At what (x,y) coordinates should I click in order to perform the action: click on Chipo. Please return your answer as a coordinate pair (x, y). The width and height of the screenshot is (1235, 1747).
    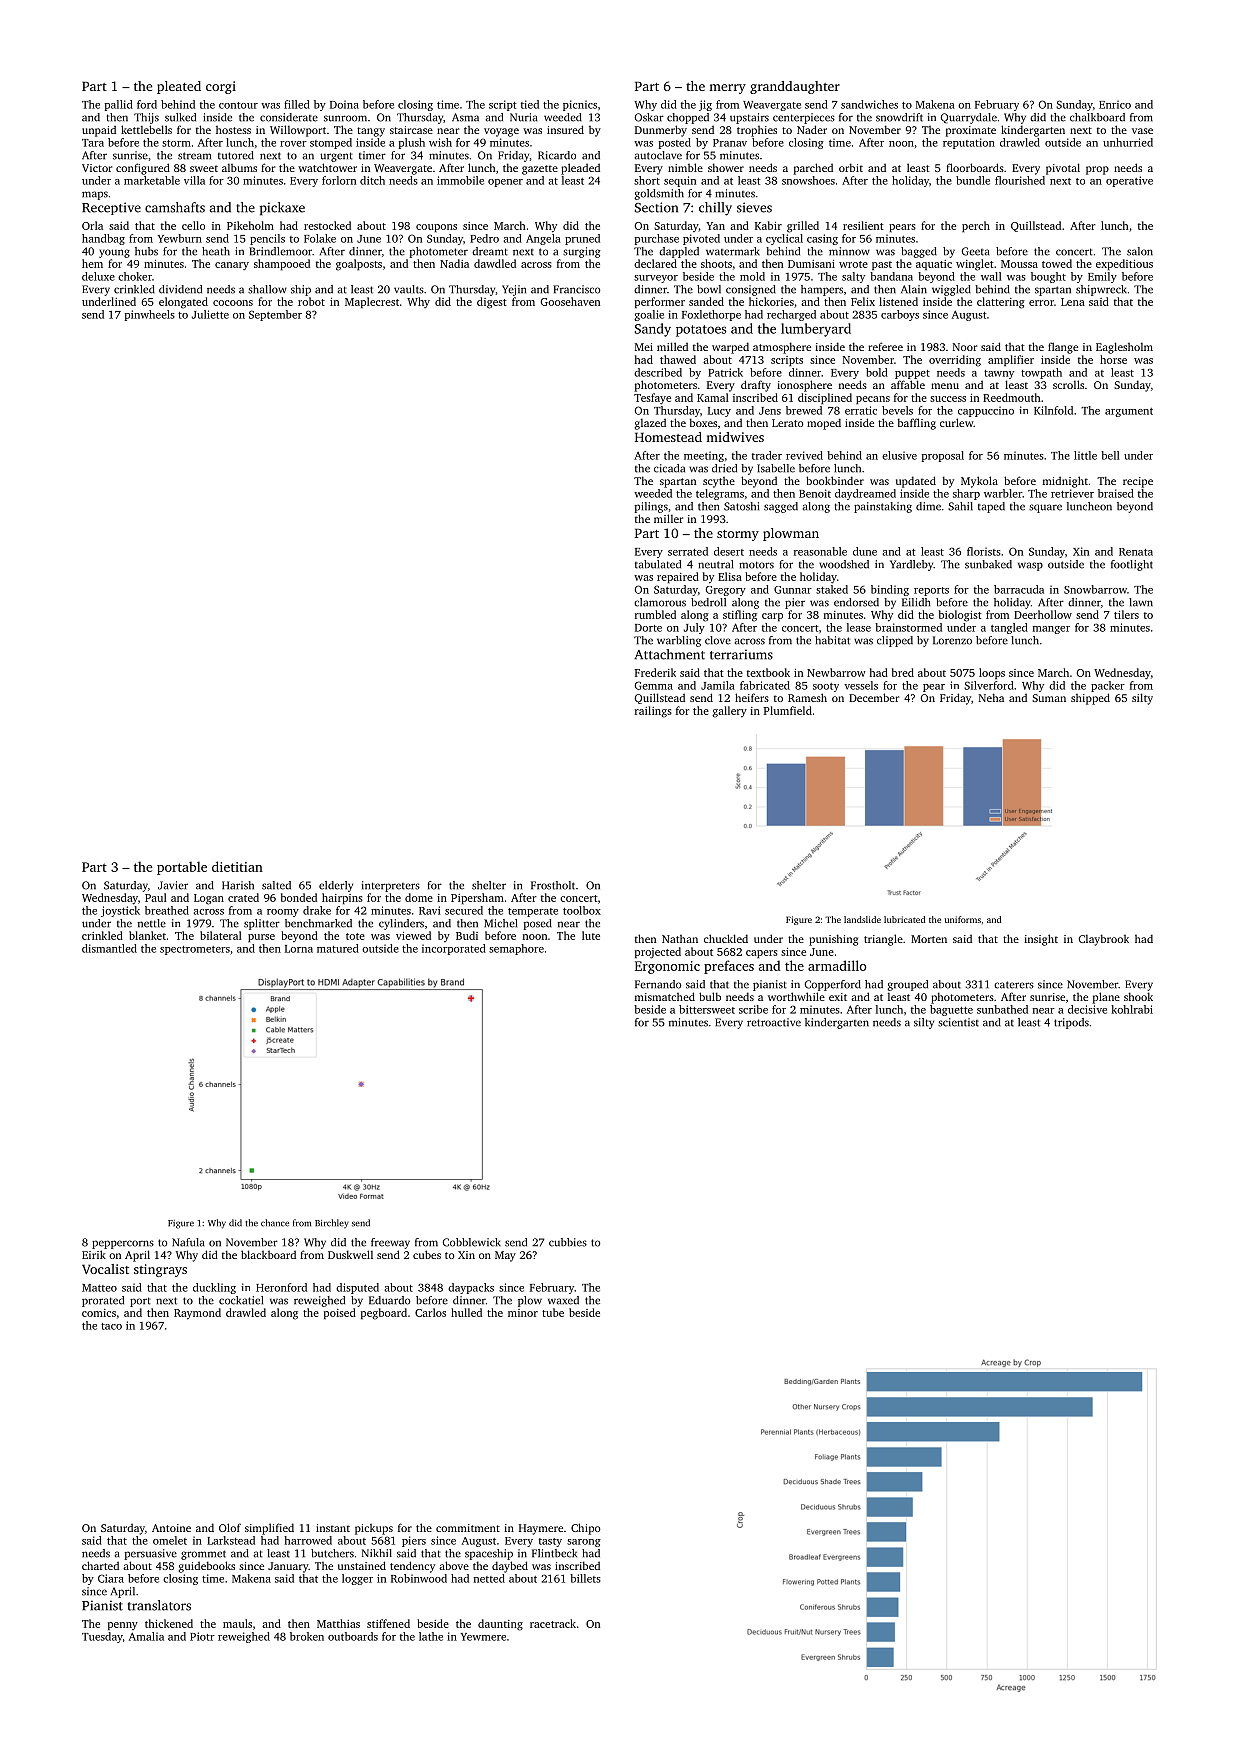
    Looking at the image, I should click on (586, 1529).
